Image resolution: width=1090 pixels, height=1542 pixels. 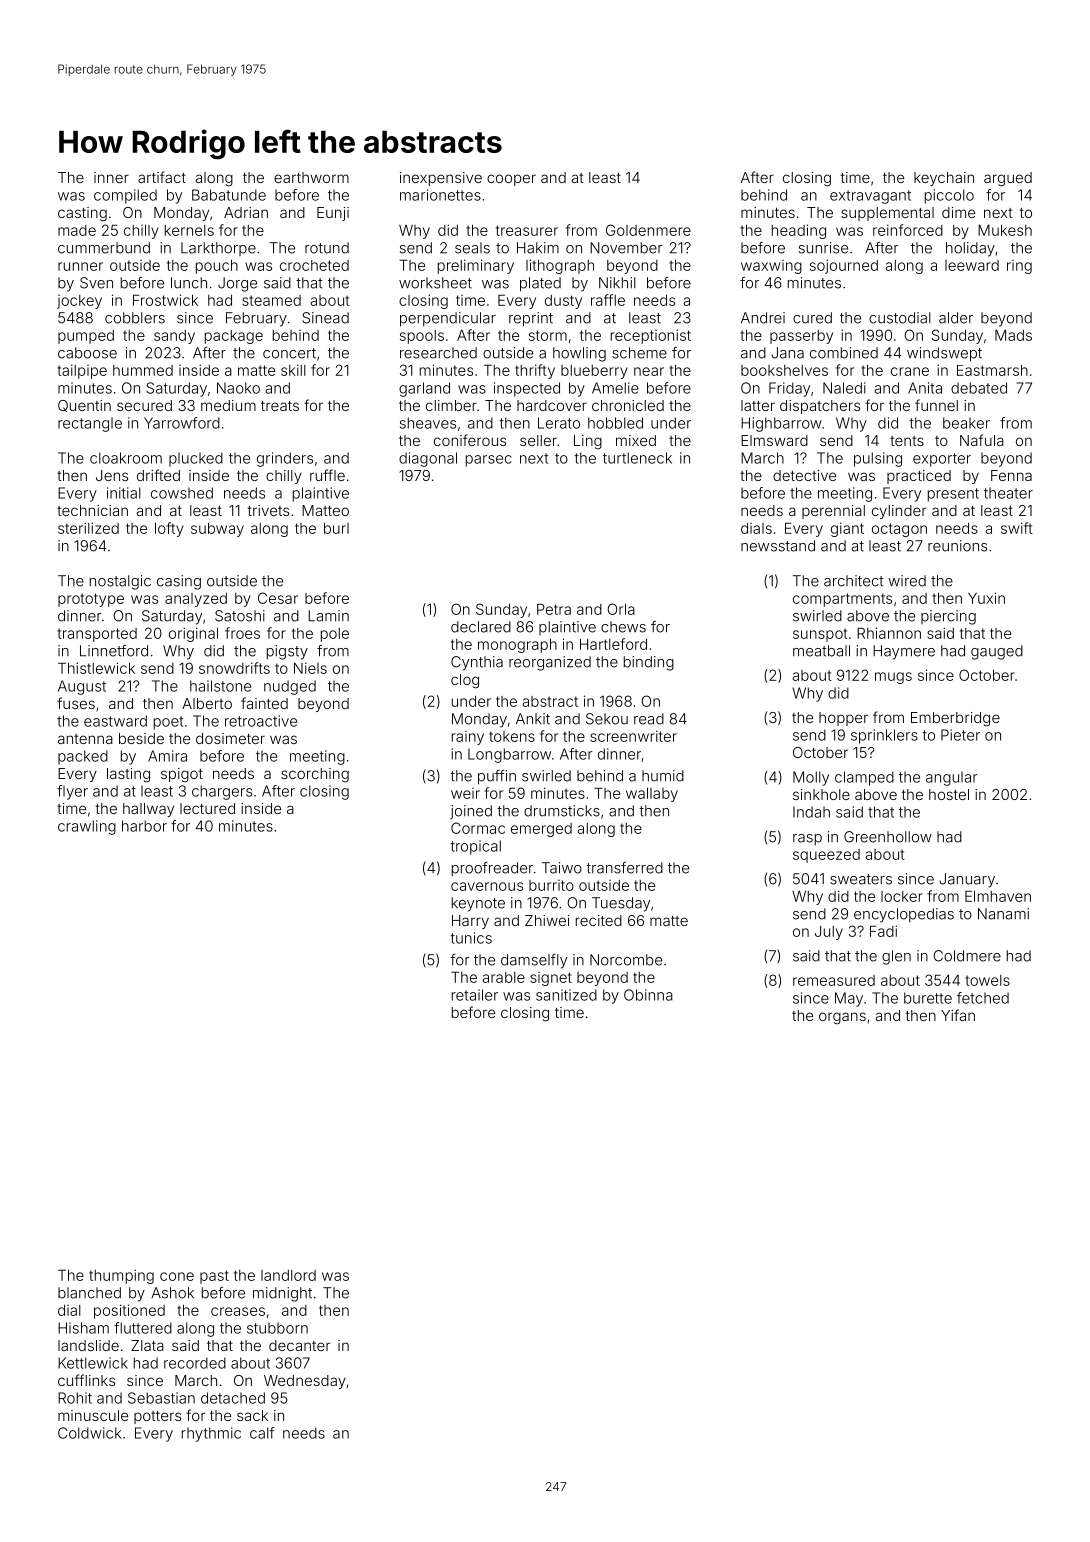 What do you see at coordinates (125, 196) in the screenshot?
I see `compiled` at bounding box center [125, 196].
